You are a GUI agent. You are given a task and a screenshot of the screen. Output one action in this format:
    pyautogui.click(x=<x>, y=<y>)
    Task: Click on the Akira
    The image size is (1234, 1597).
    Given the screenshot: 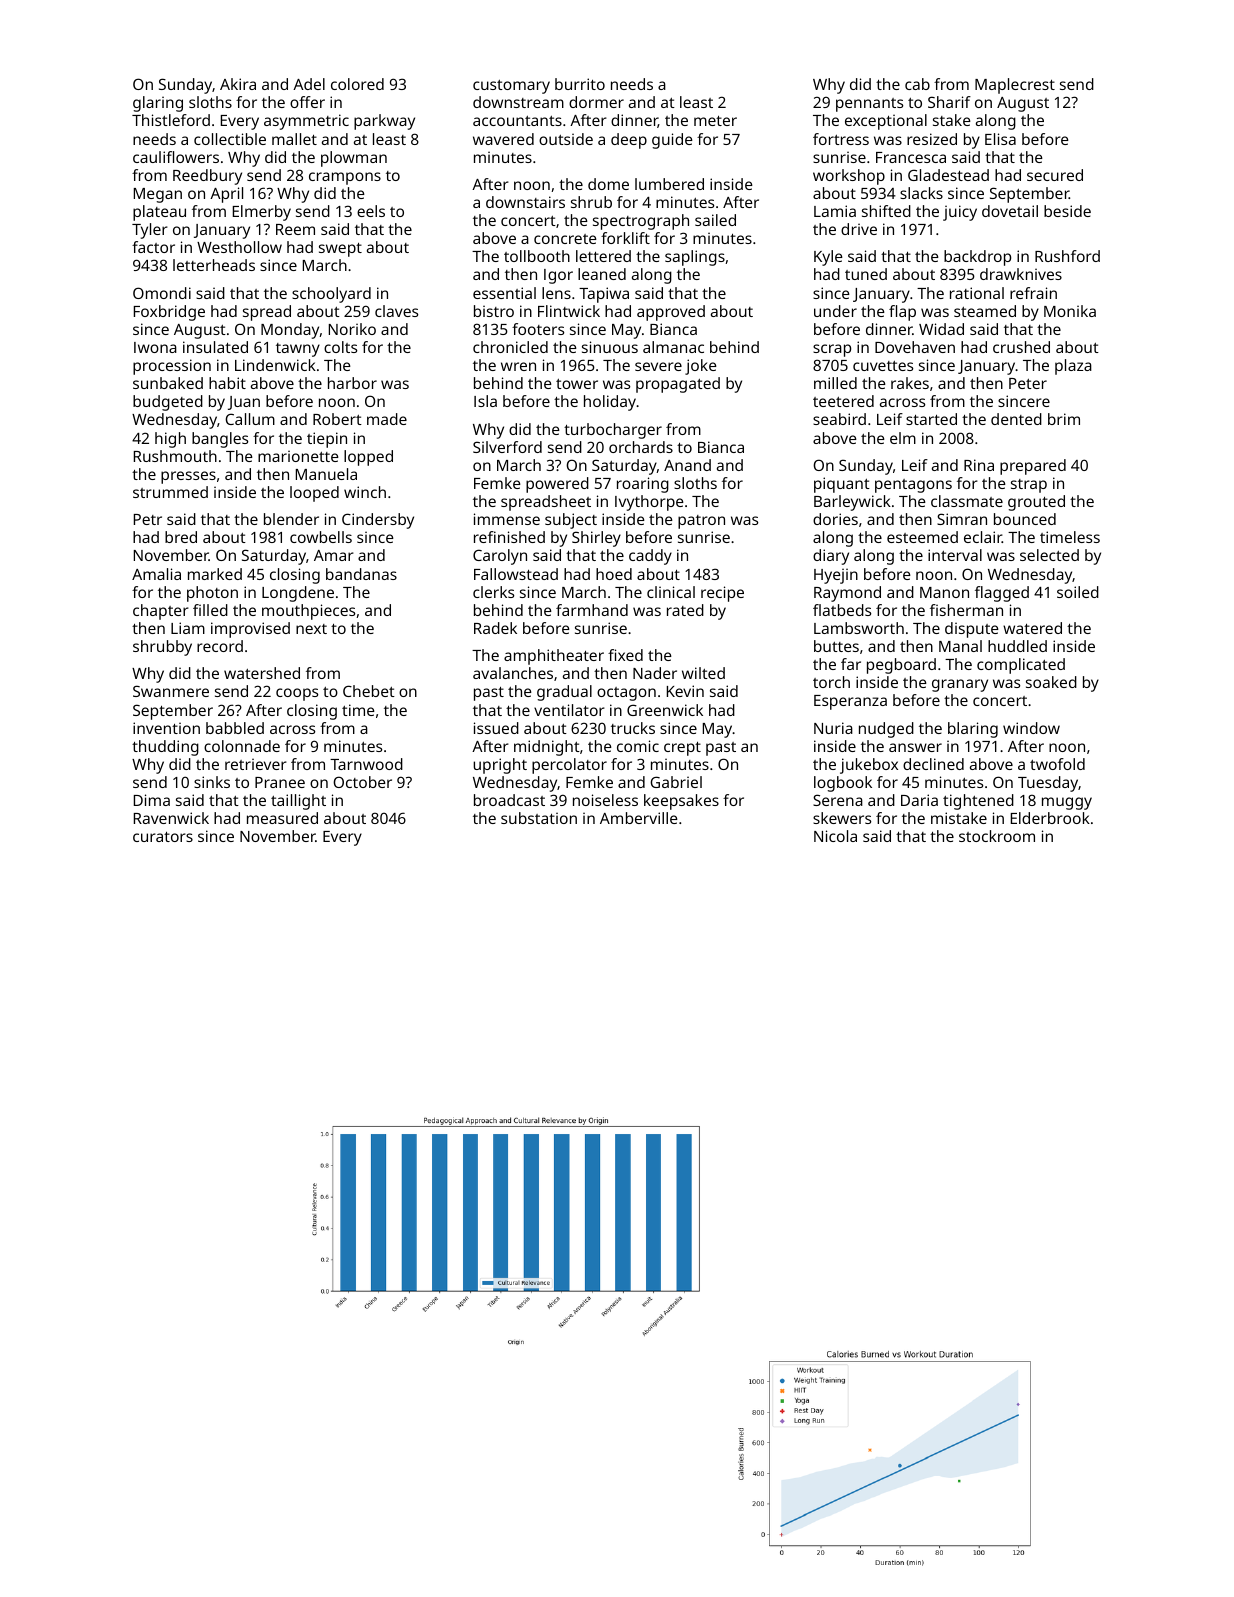 What is the action you would take?
    pyautogui.click(x=238, y=84)
